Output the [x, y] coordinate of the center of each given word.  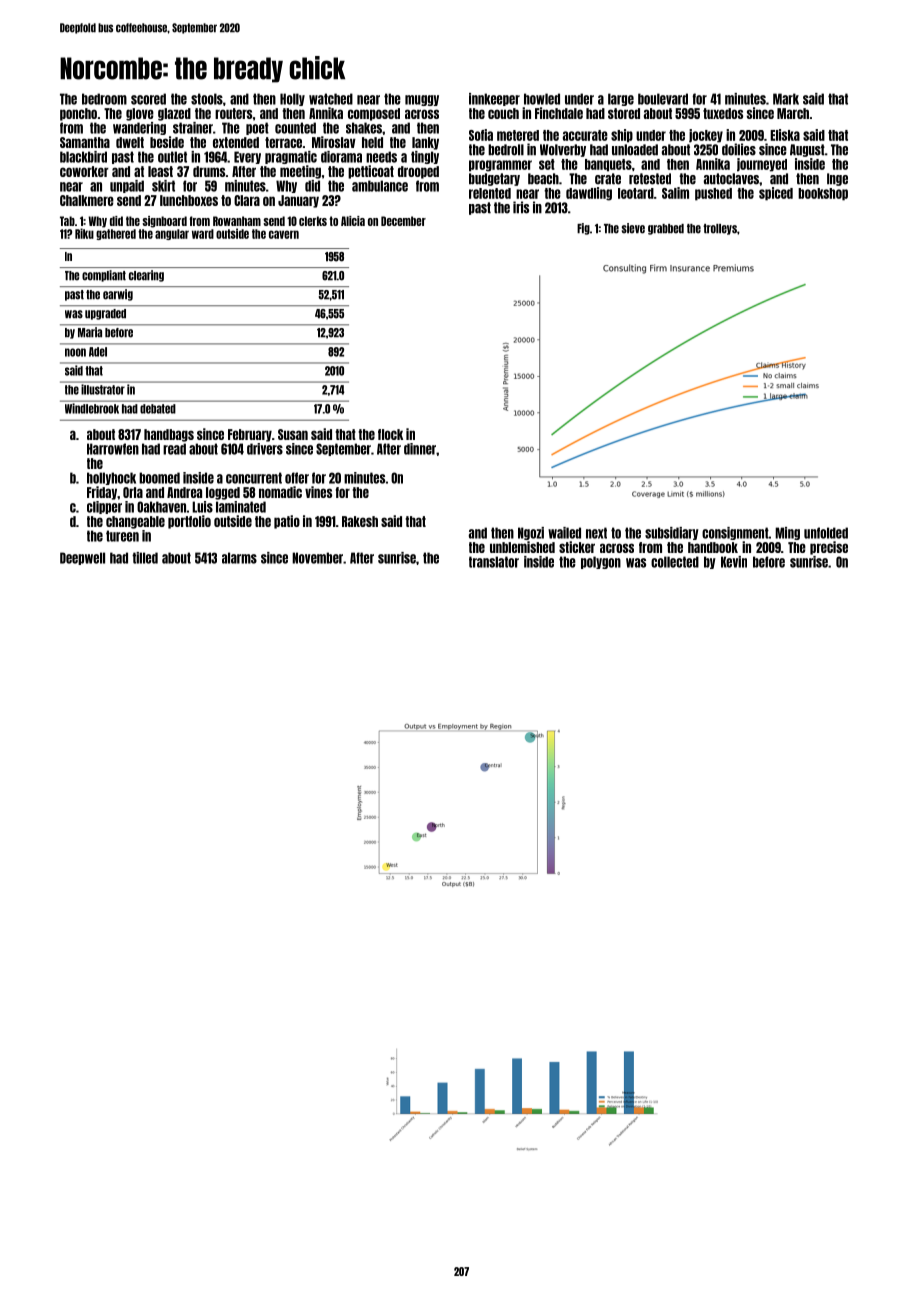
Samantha [85, 142]
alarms [239, 558]
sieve [633, 228]
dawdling [589, 194]
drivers [265, 449]
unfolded [826, 533]
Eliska [785, 135]
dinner [420, 449]
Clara [247, 200]
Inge [837, 179]
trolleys [720, 229]
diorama [341, 157]
